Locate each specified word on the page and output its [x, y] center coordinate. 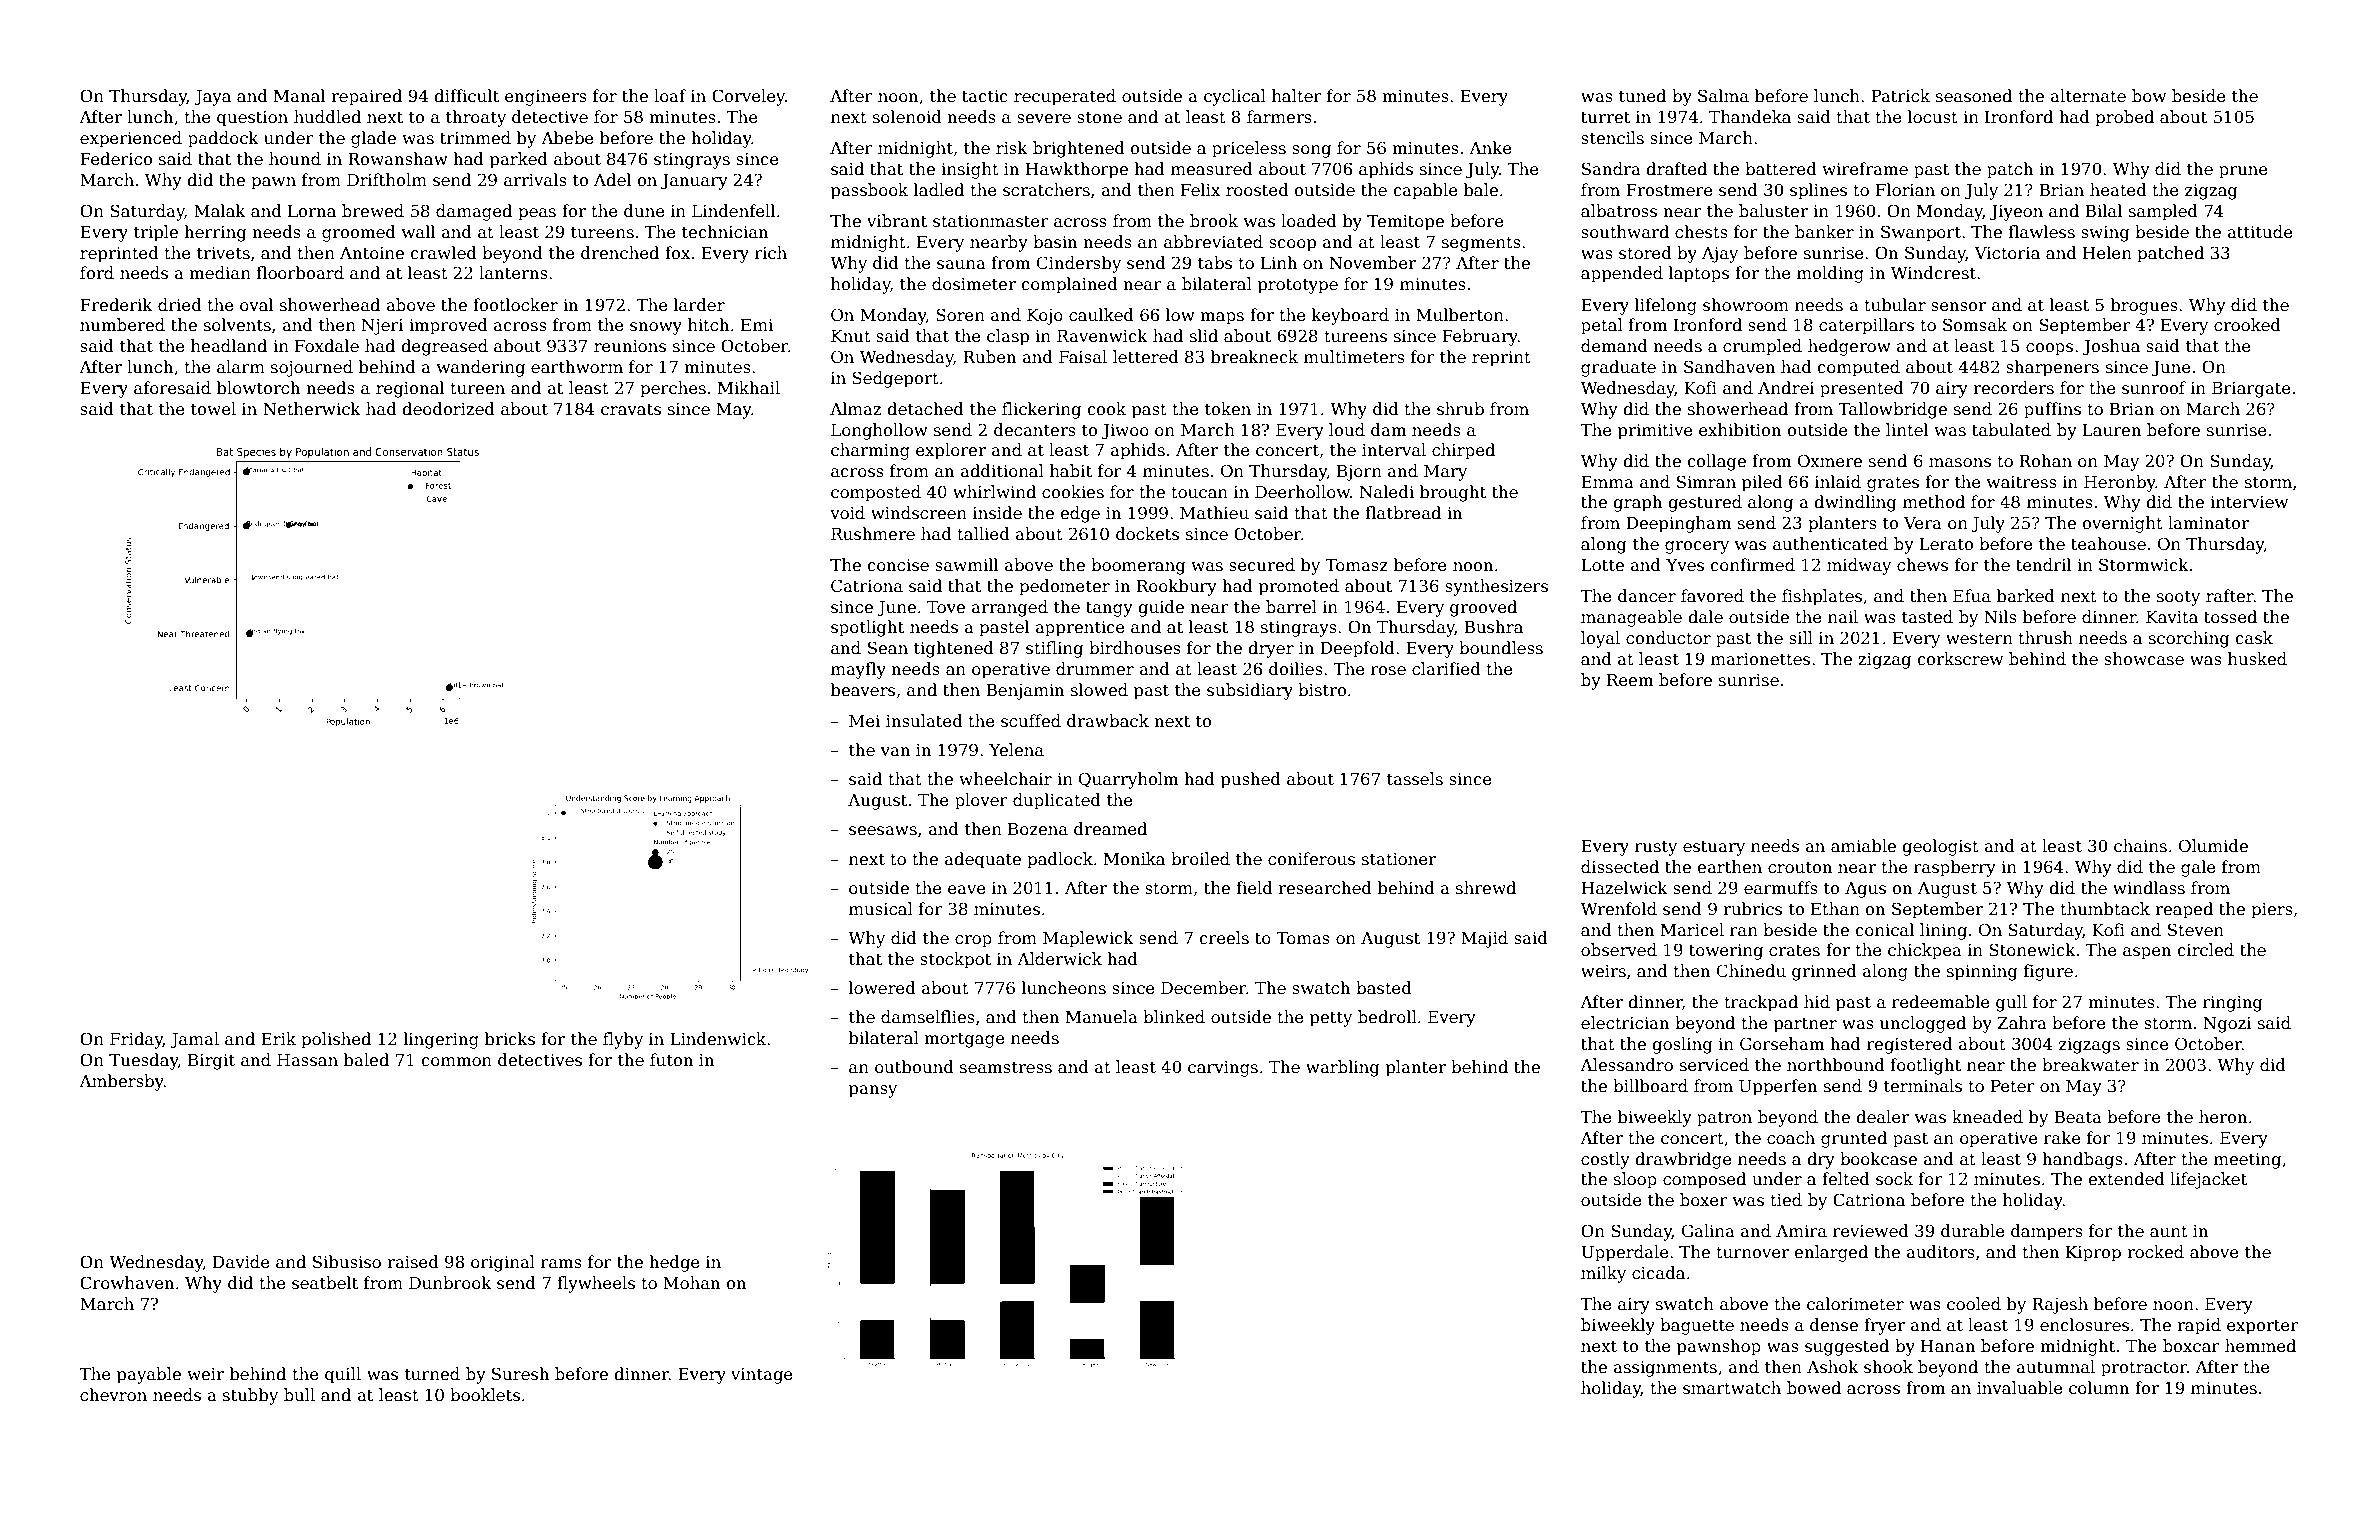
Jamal [194, 1040]
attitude [2260, 232]
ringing [2233, 1004]
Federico [116, 159]
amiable [1863, 846]
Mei [864, 721]
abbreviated [1213, 242]
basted [1384, 988]
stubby [250, 1396]
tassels [1415, 779]
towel [213, 409]
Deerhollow [1302, 492]
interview [2249, 502]
